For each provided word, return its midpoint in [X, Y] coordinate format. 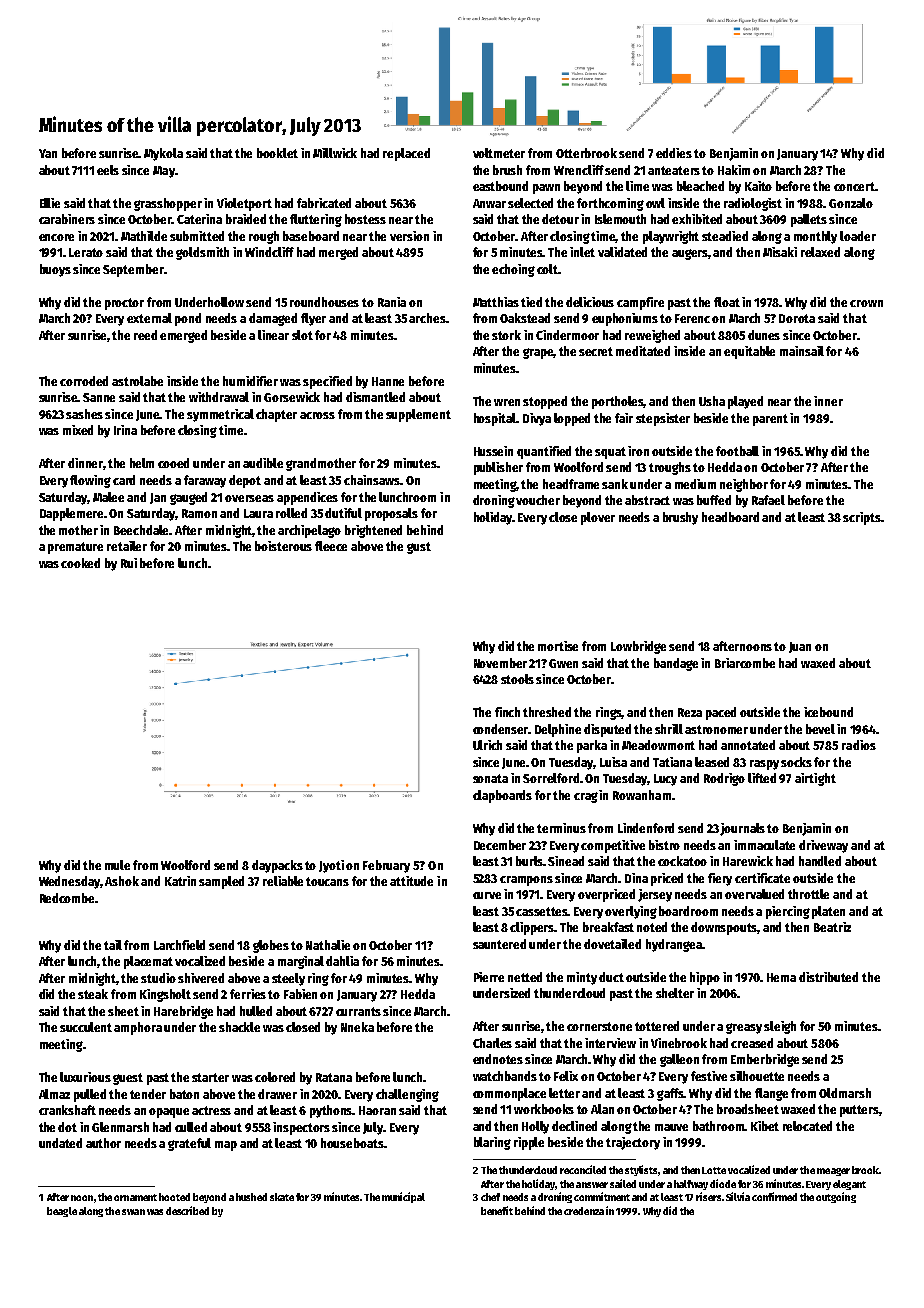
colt [548, 269]
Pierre [489, 977]
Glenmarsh [120, 1127]
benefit [497, 1210]
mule [117, 865]
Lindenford [646, 828]
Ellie [50, 203]
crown [866, 303]
